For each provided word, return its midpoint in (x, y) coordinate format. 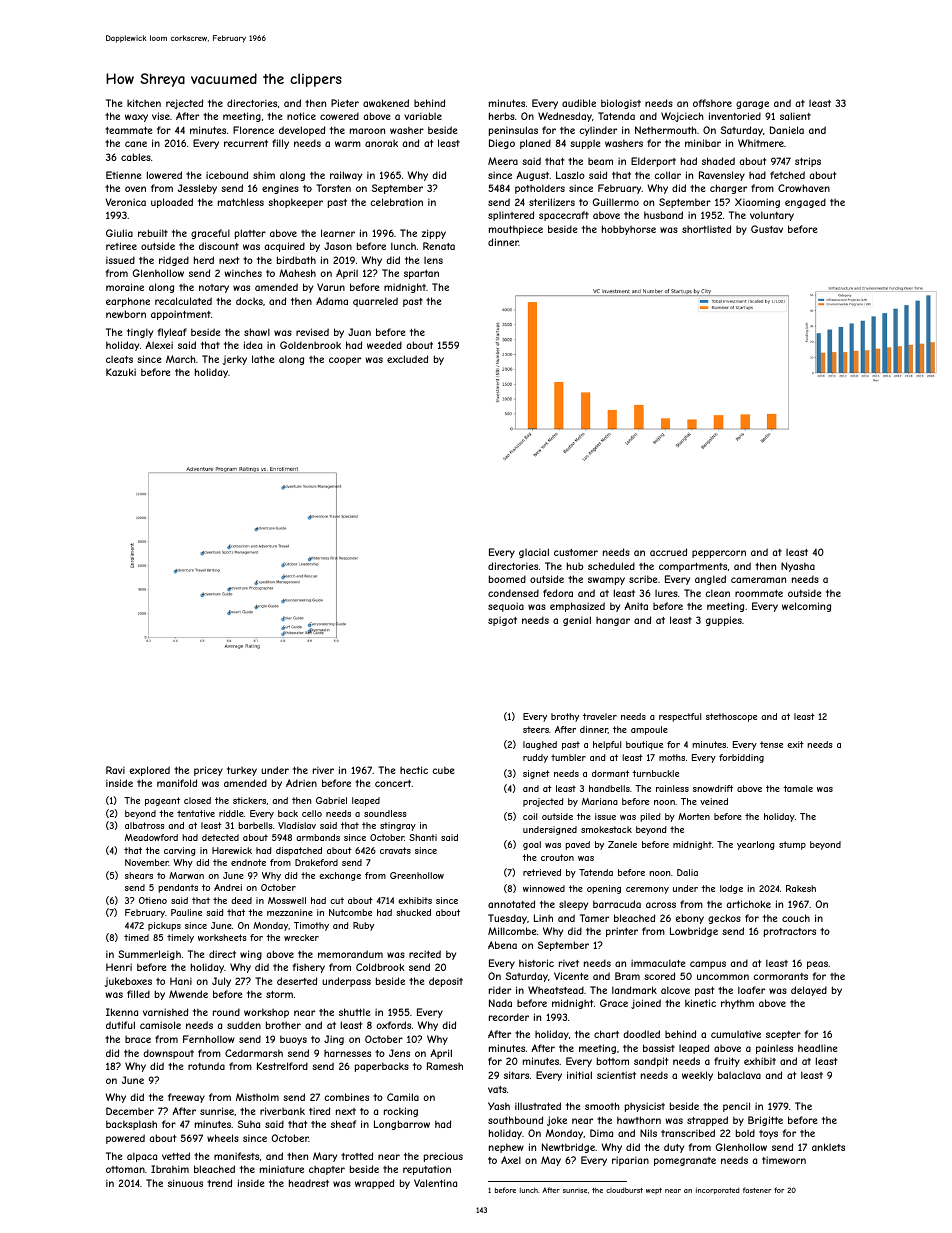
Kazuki (121, 372)
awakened (386, 103)
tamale (798, 788)
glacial (534, 553)
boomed (507, 579)
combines (346, 1097)
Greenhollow (417, 875)
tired (319, 1111)
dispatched (299, 851)
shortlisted (706, 229)
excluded (407, 359)
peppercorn (719, 554)
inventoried (735, 116)
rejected (184, 104)
